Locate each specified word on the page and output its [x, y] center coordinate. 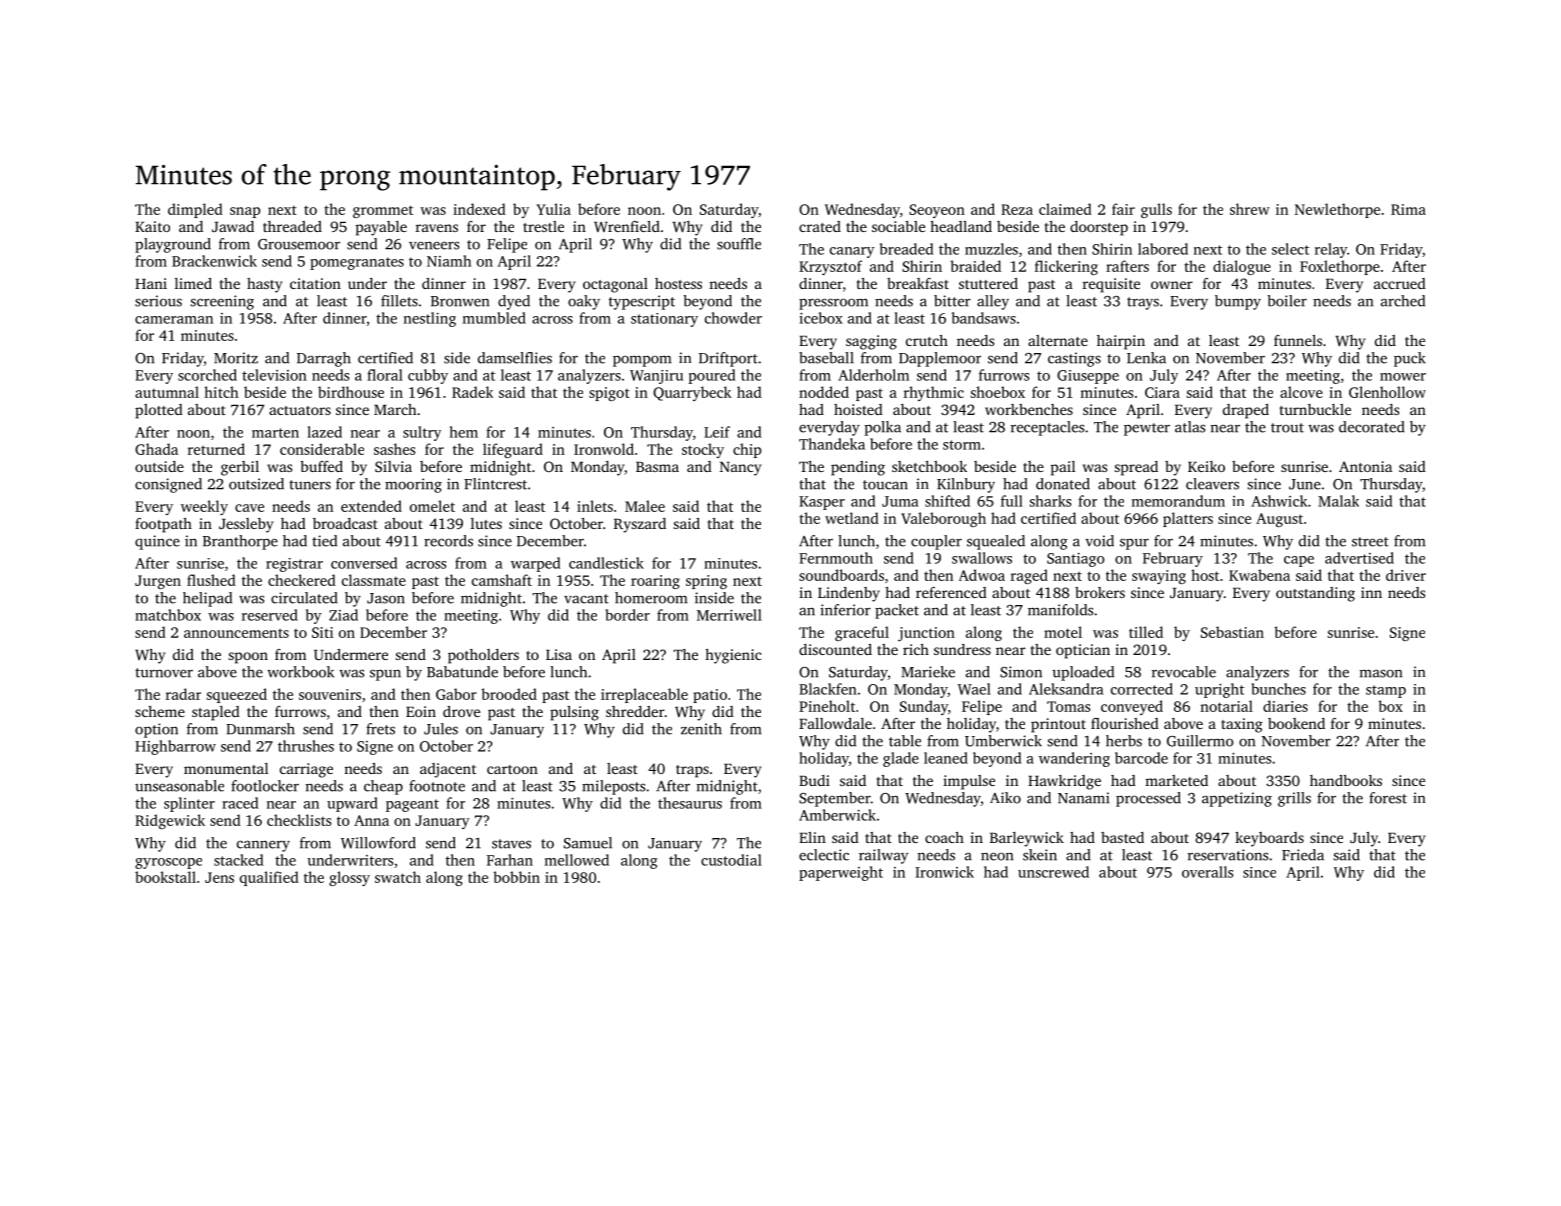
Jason [386, 598]
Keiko [1206, 466]
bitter [952, 301]
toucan [885, 485]
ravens [437, 228]
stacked [238, 860]
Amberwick [837, 815]
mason [1381, 673]
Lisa [559, 654]
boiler [1287, 301]
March [395, 409]
